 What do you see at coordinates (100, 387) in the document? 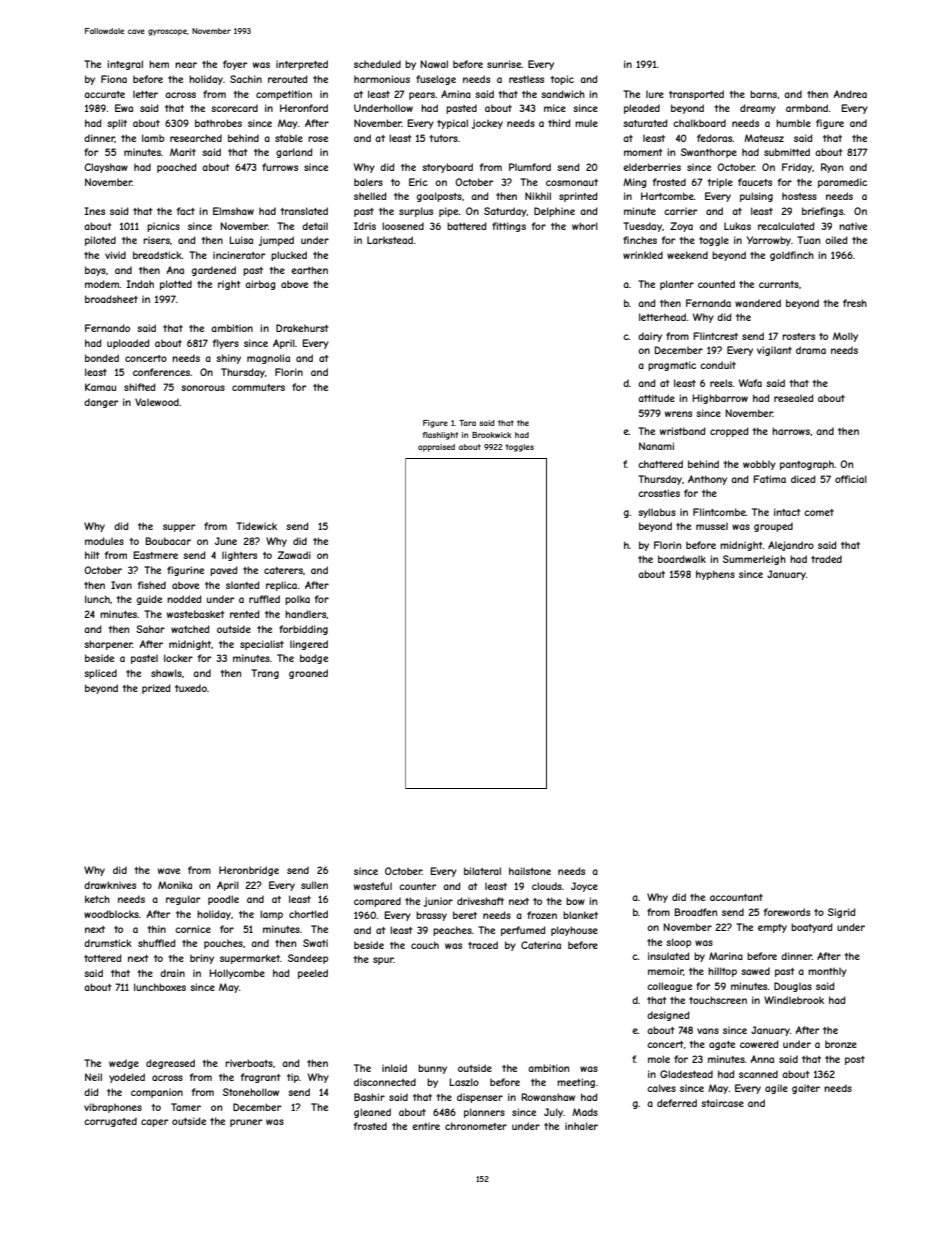
I see `Kamau` at bounding box center [100, 387].
